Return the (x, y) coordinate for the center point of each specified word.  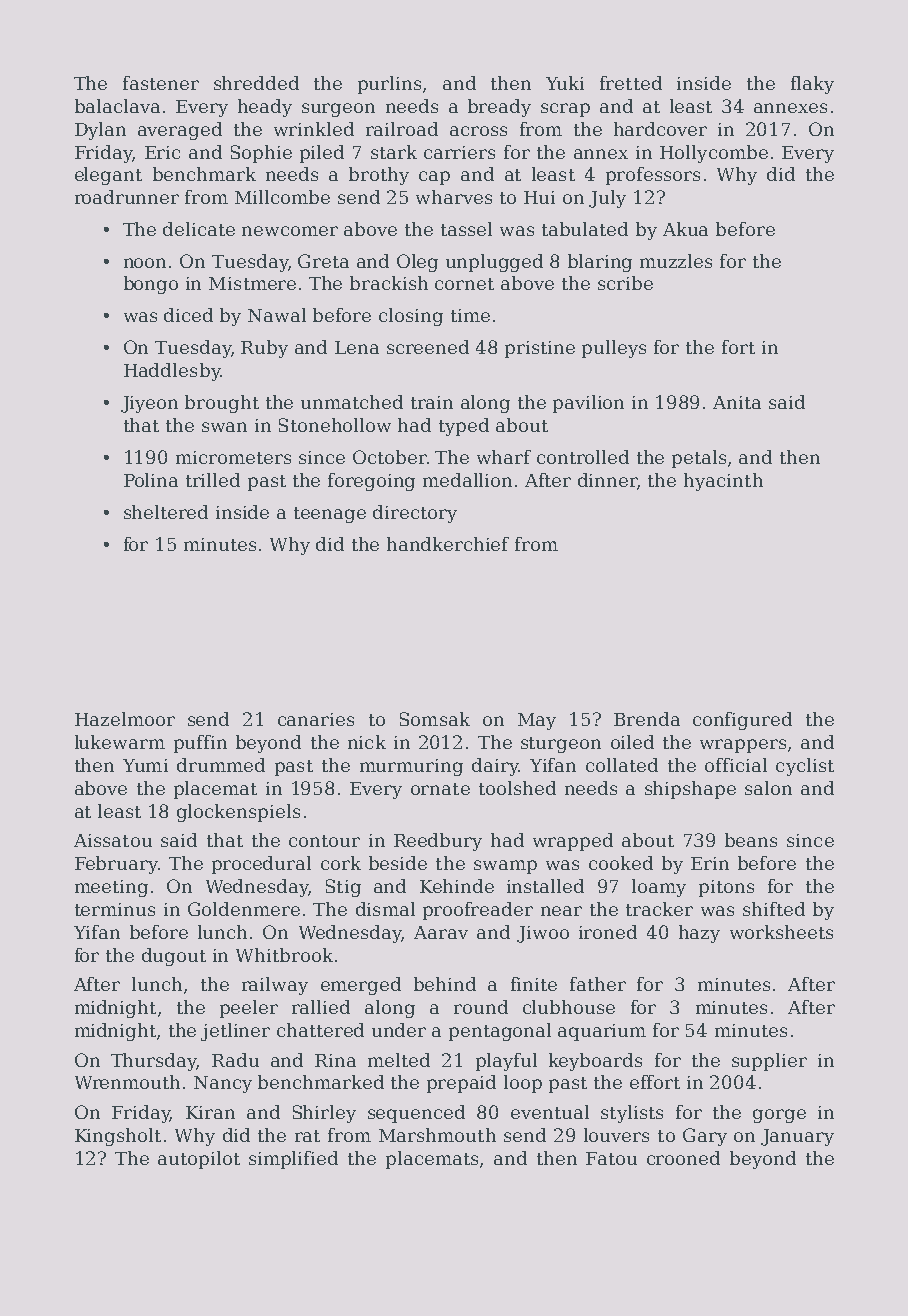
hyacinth (723, 482)
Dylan (100, 131)
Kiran (210, 1112)
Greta (323, 261)
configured (742, 721)
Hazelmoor (125, 719)
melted (399, 1060)
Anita (737, 402)
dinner (608, 481)
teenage (330, 515)
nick (367, 742)
